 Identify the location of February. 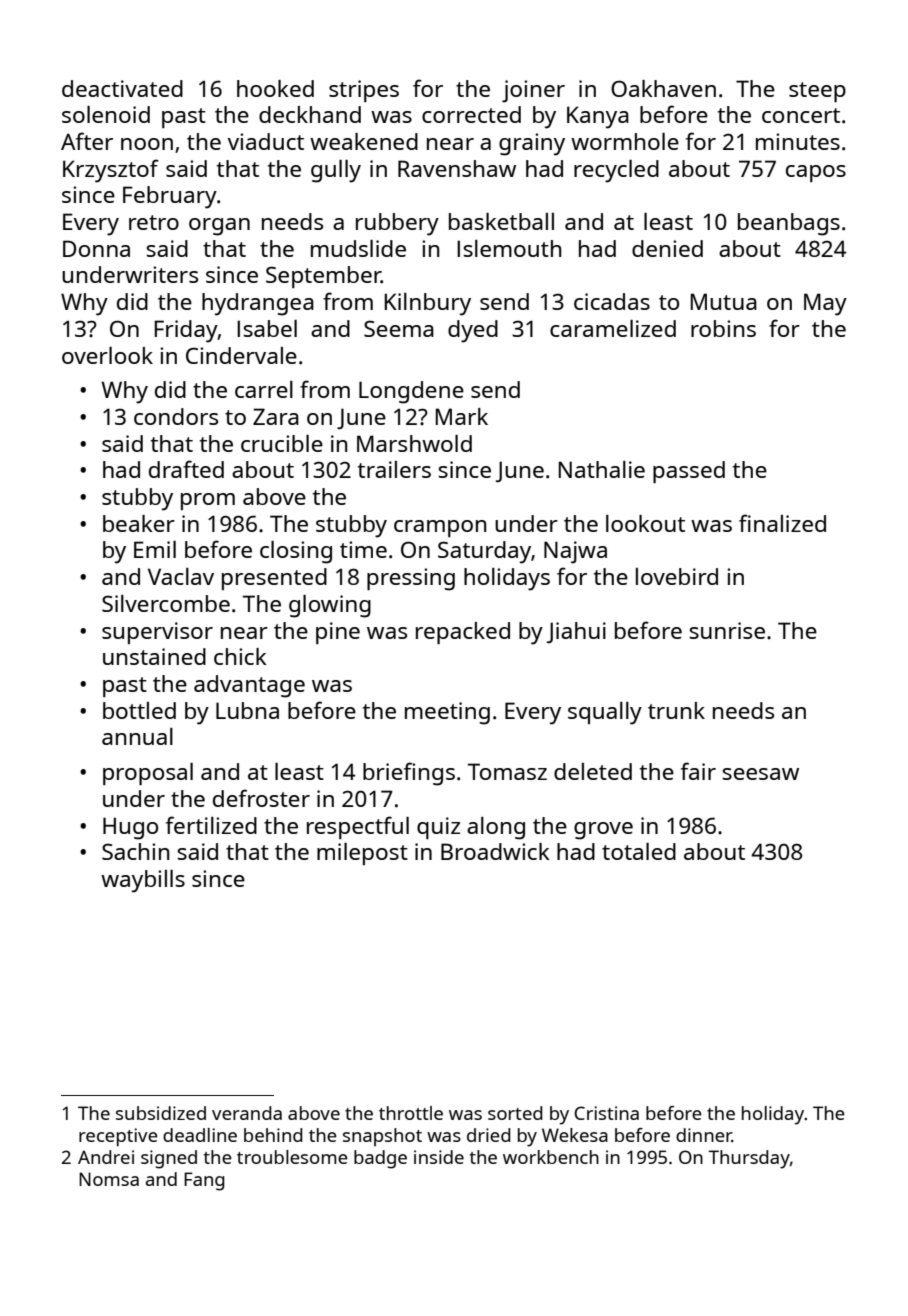
(170, 197).
